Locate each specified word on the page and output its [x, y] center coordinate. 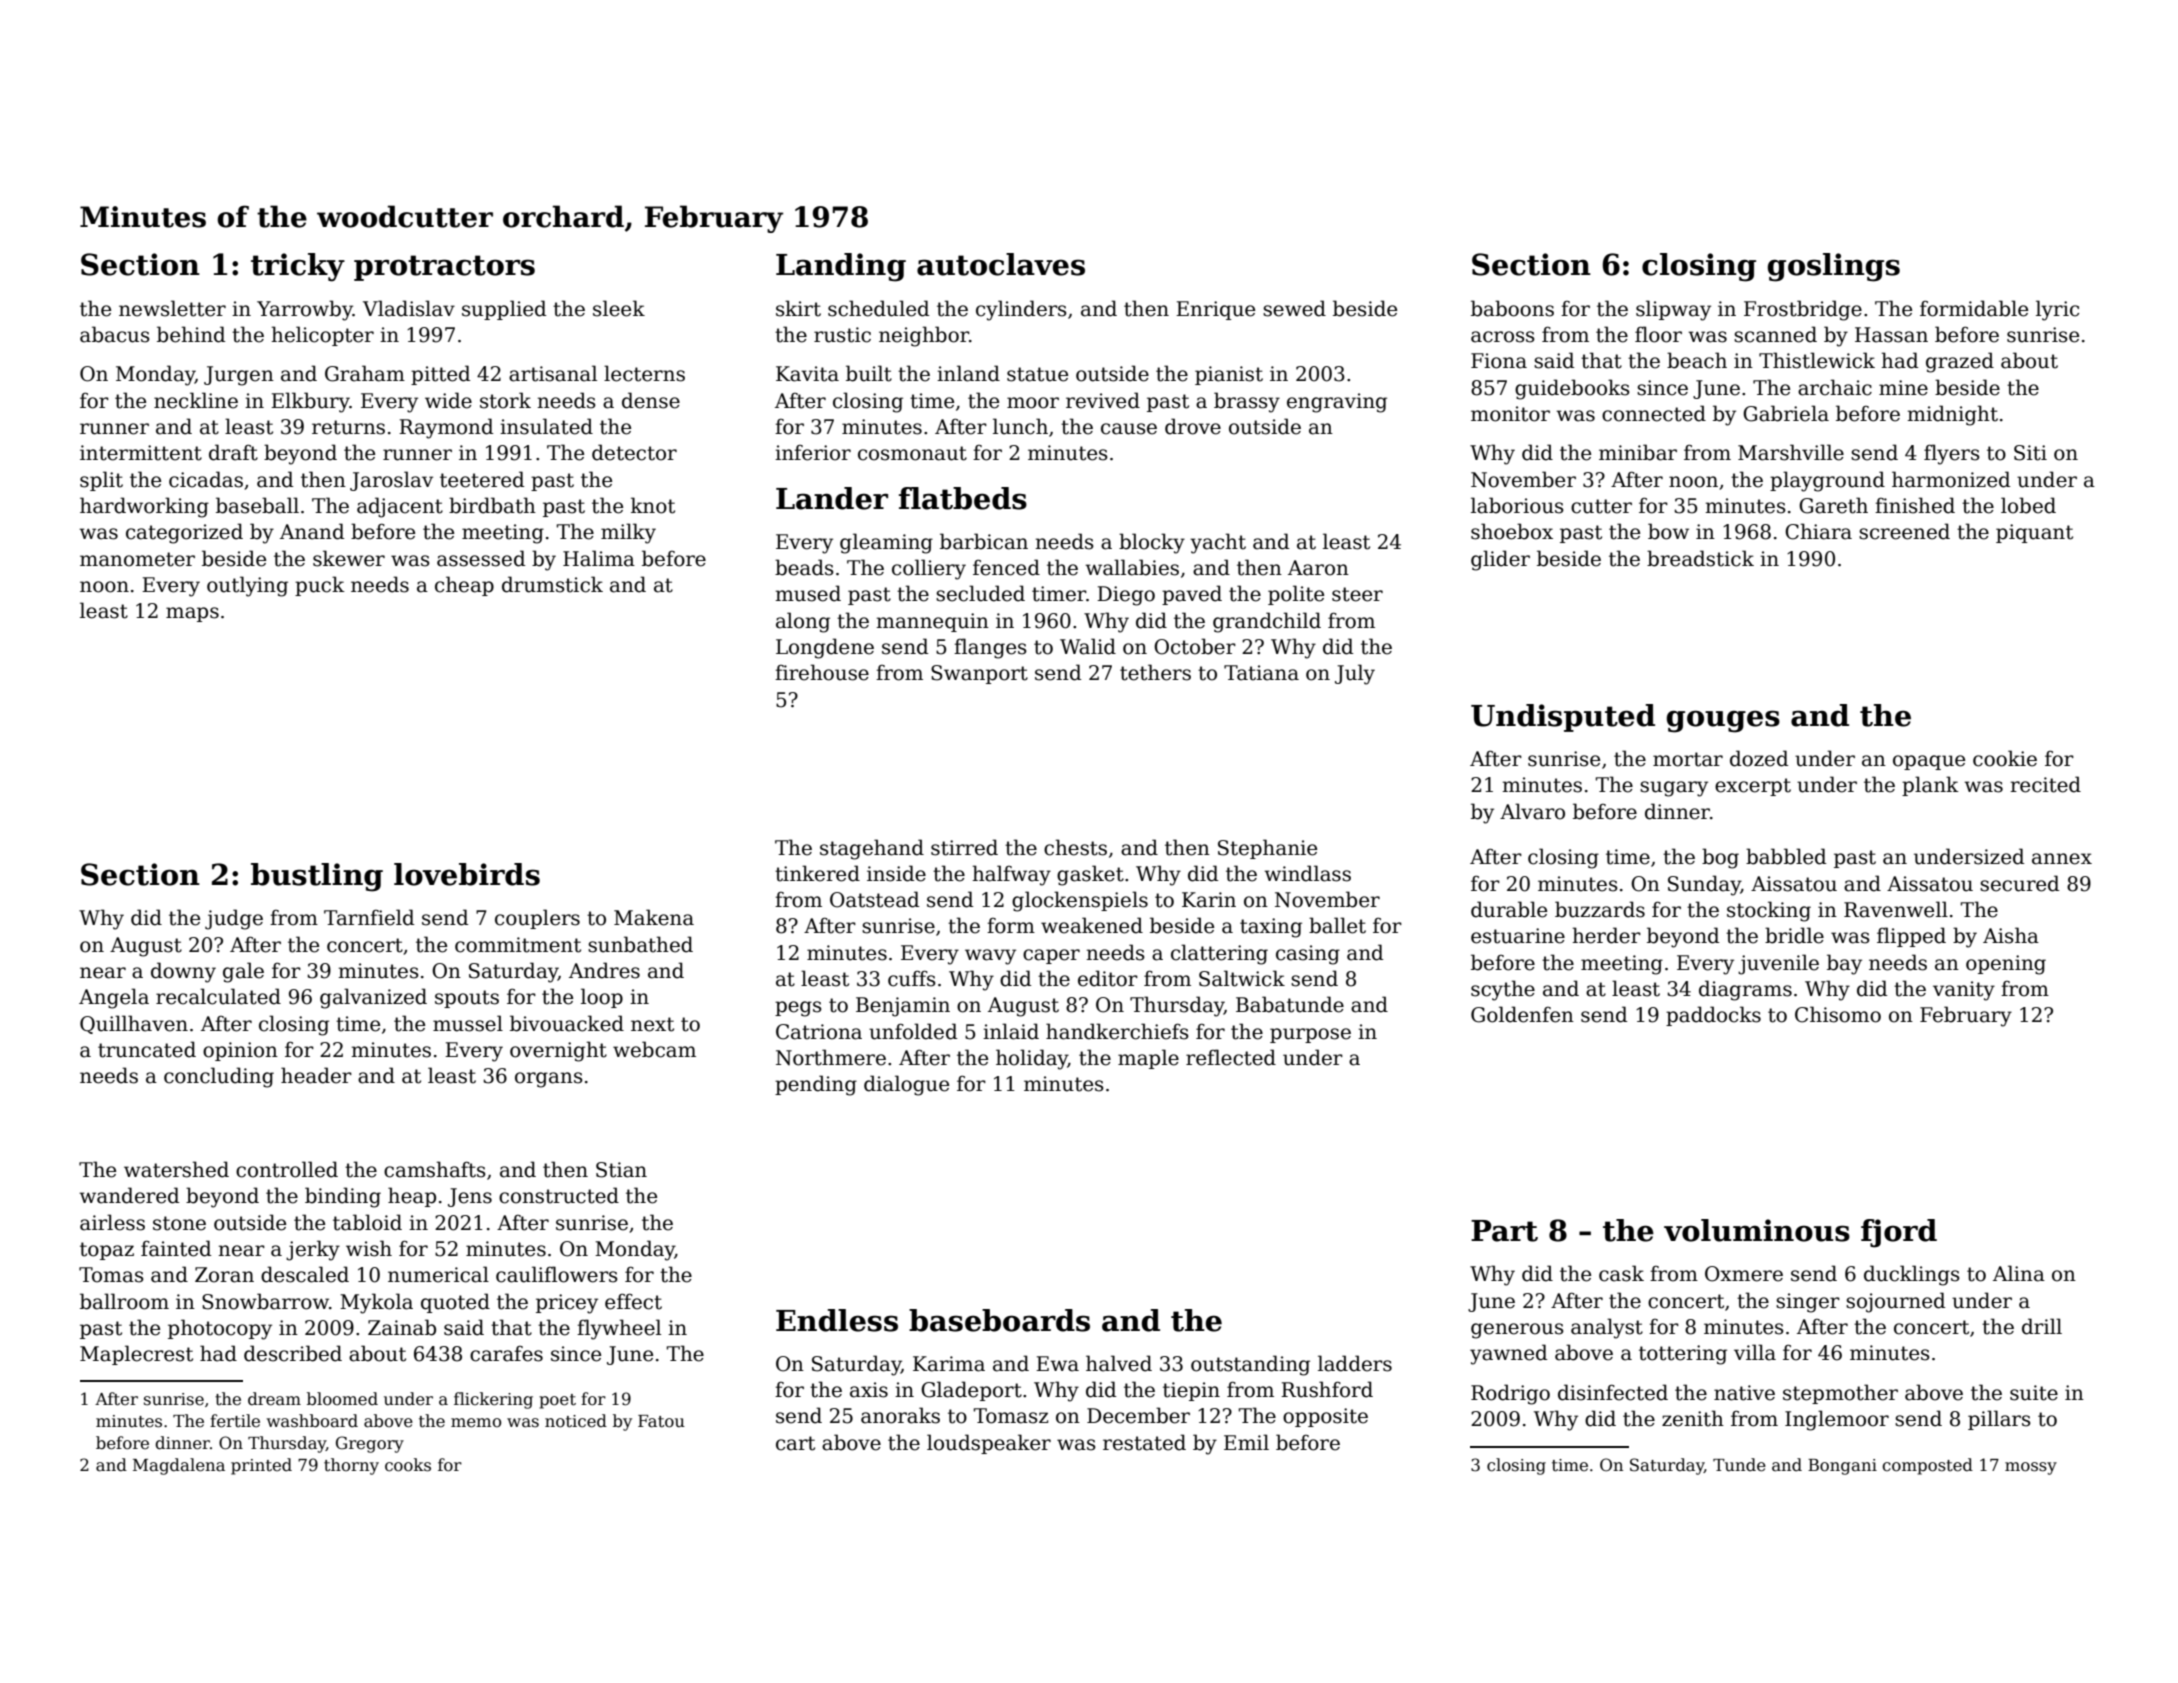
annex [2062, 859]
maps [192, 614]
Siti [2030, 453]
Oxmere [1744, 1274]
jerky [313, 1250]
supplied [504, 310]
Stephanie [1267, 849]
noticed [576, 1421]
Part [1504, 1231]
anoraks [900, 1415]
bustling [317, 877]
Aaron [1318, 568]
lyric [2057, 310]
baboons [1512, 308]
